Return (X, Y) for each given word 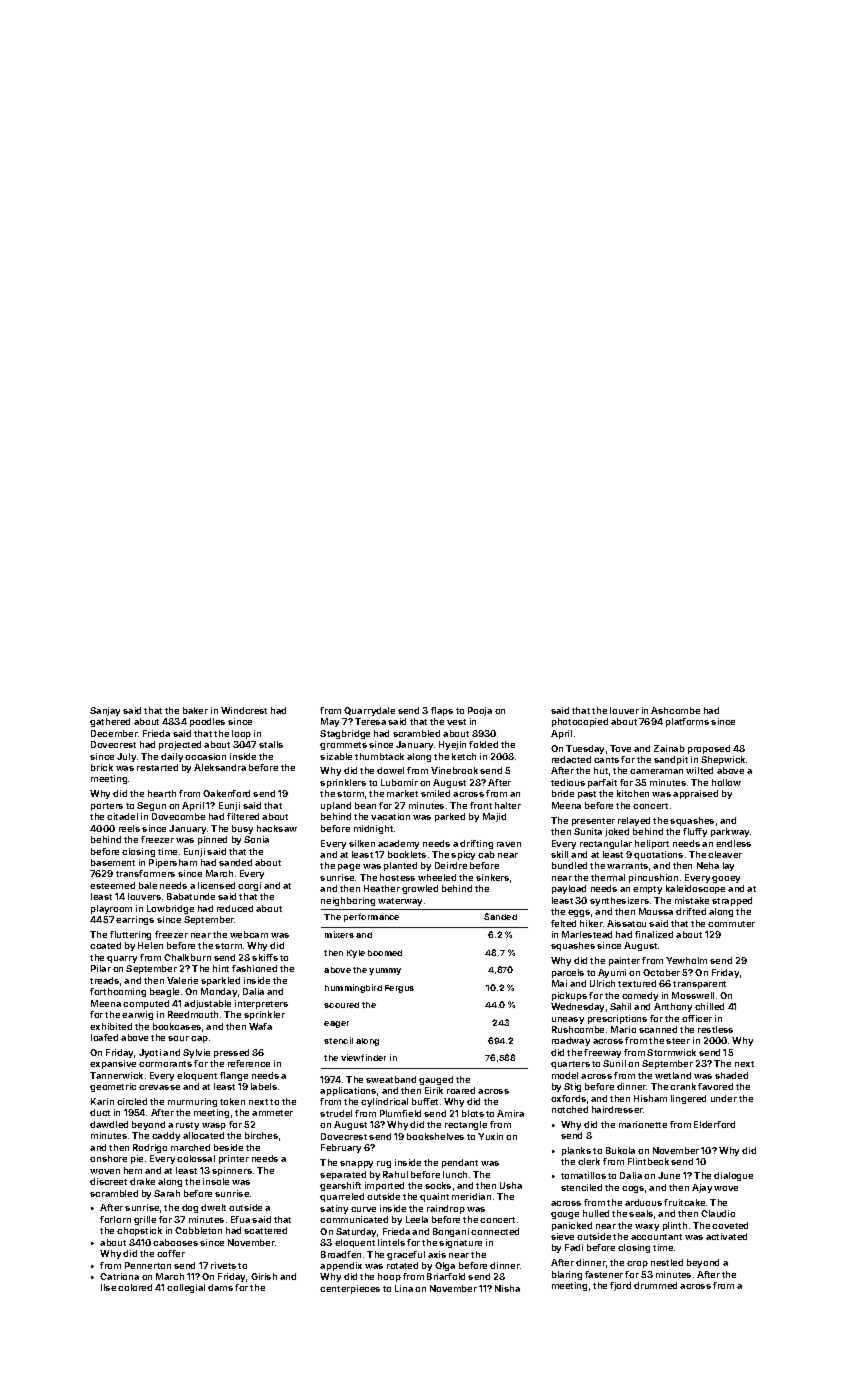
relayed (634, 821)
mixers (339, 934)
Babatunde (191, 896)
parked (450, 817)
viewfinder (363, 1057)
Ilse (108, 1287)
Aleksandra (220, 767)
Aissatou (626, 923)
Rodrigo (150, 1148)
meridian (471, 1196)
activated (726, 1236)
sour (178, 1038)
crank (683, 1086)
